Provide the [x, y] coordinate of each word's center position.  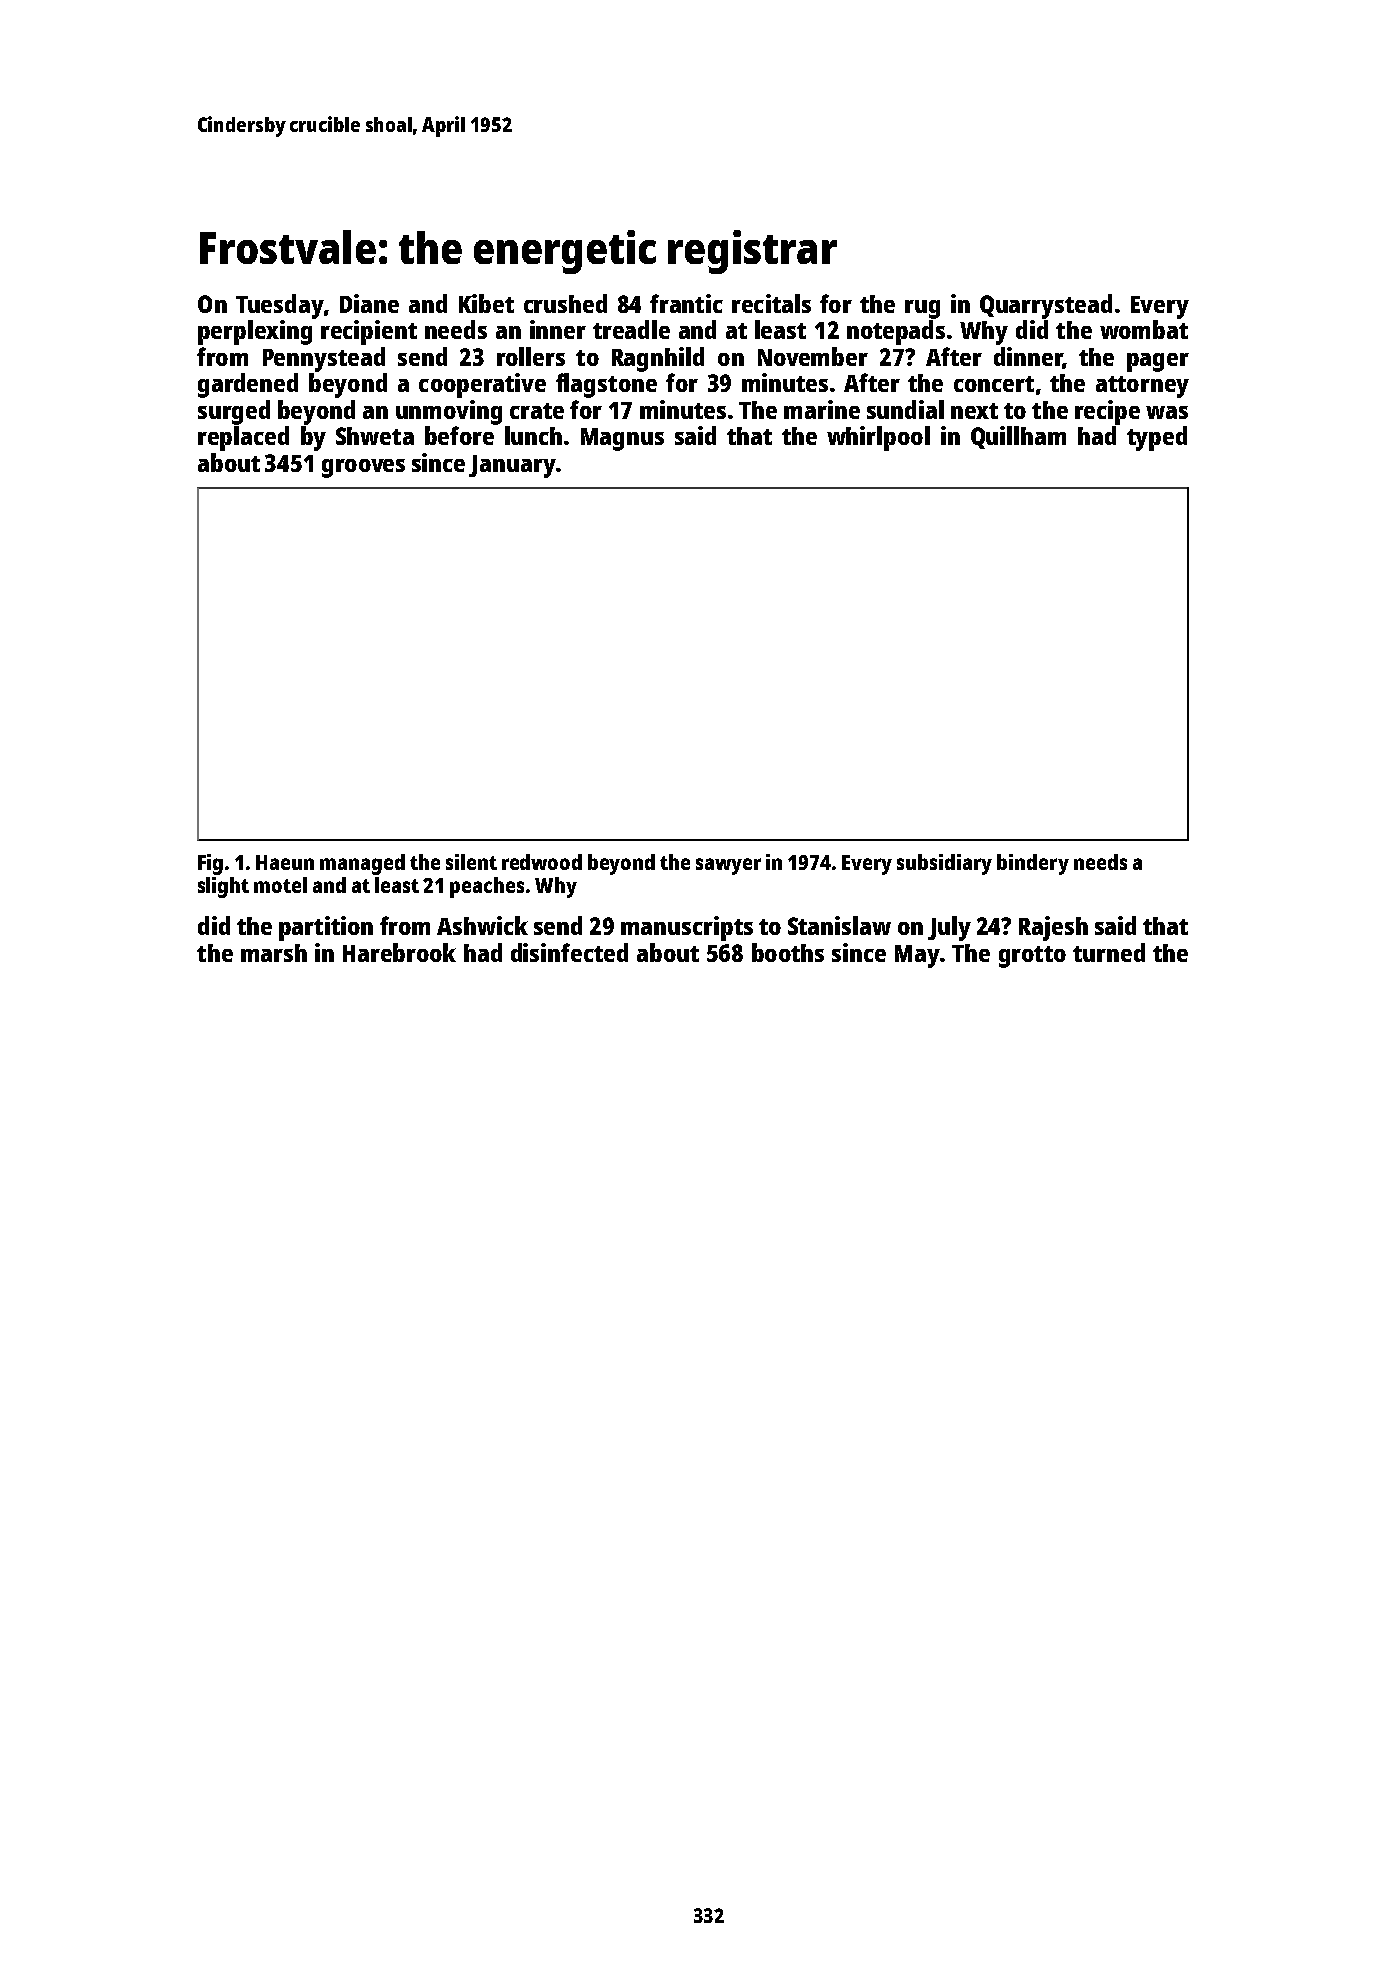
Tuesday [280, 306]
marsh [274, 953]
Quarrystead [1046, 306]
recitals [771, 303]
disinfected [569, 952]
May [917, 956]
